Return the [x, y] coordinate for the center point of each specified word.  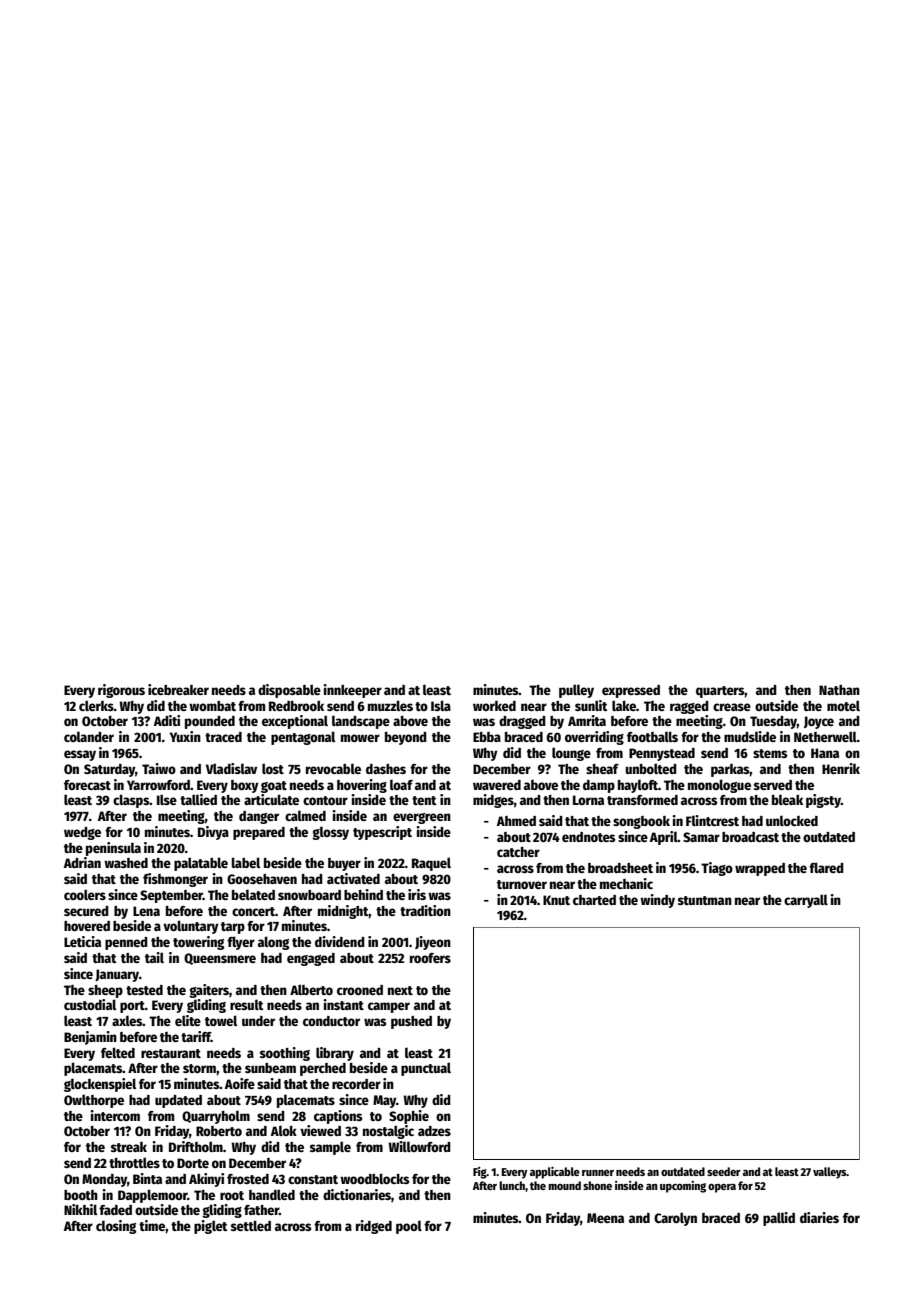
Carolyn [675, 1219]
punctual [426, 1069]
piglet [211, 1227]
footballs [652, 736]
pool [409, 1227]
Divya [213, 833]
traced [223, 737]
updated [178, 1101]
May [384, 1101]
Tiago [717, 869]
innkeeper [352, 691]
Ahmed [516, 821]
